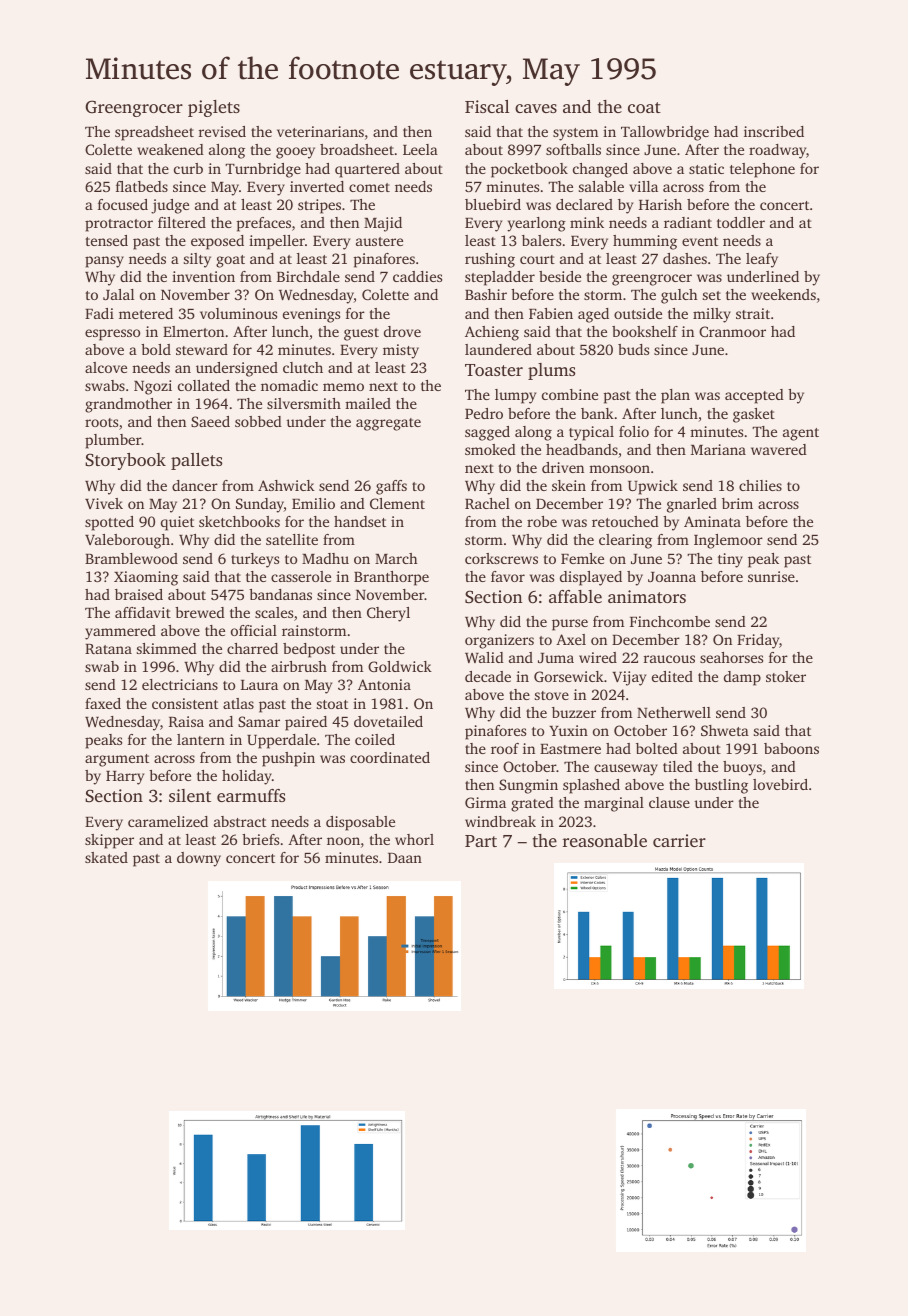  What do you see at coordinates (672, 676) in the page?
I see `edited` at bounding box center [672, 676].
